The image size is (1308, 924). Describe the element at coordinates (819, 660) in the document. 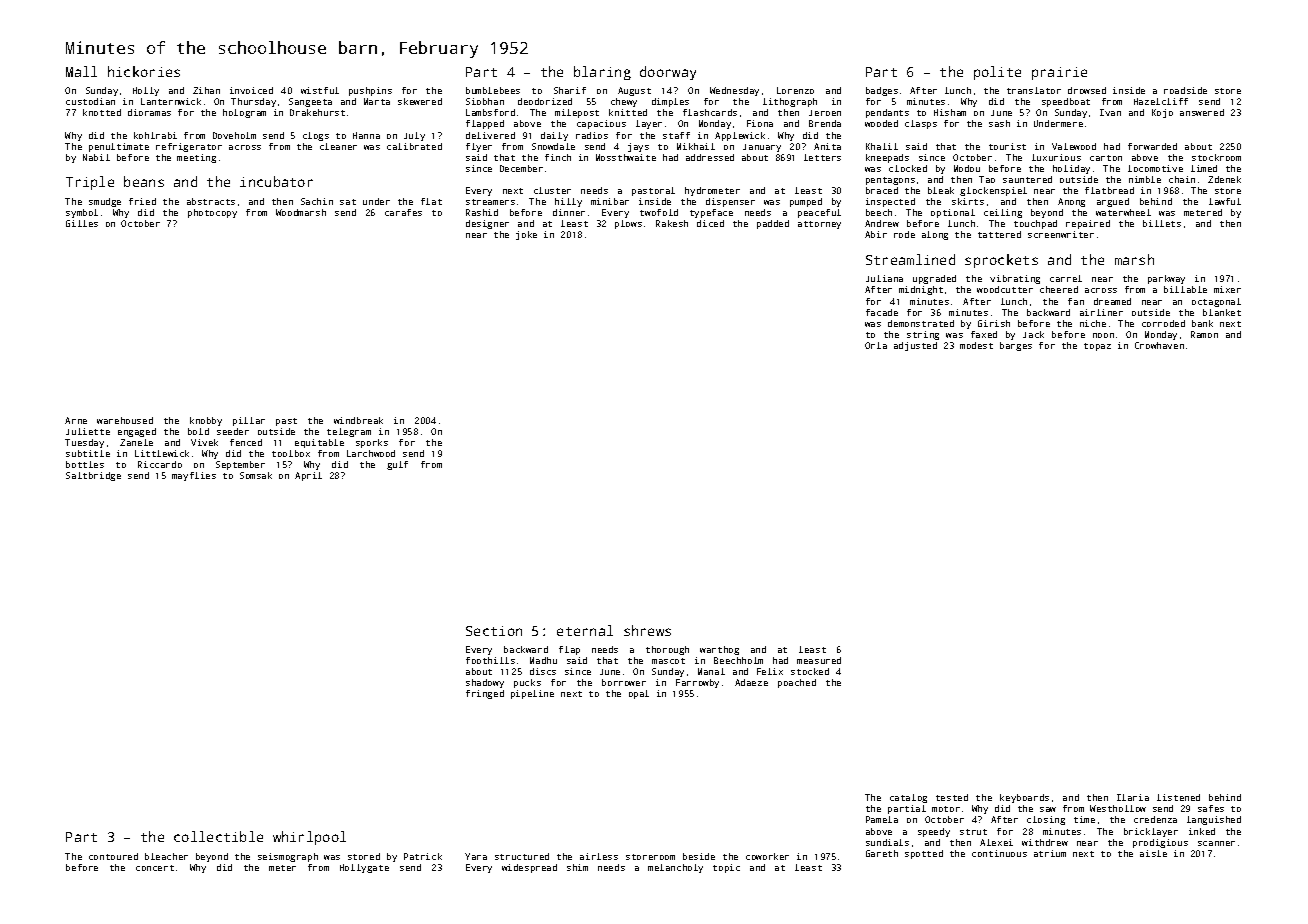

I see `measured` at that location.
